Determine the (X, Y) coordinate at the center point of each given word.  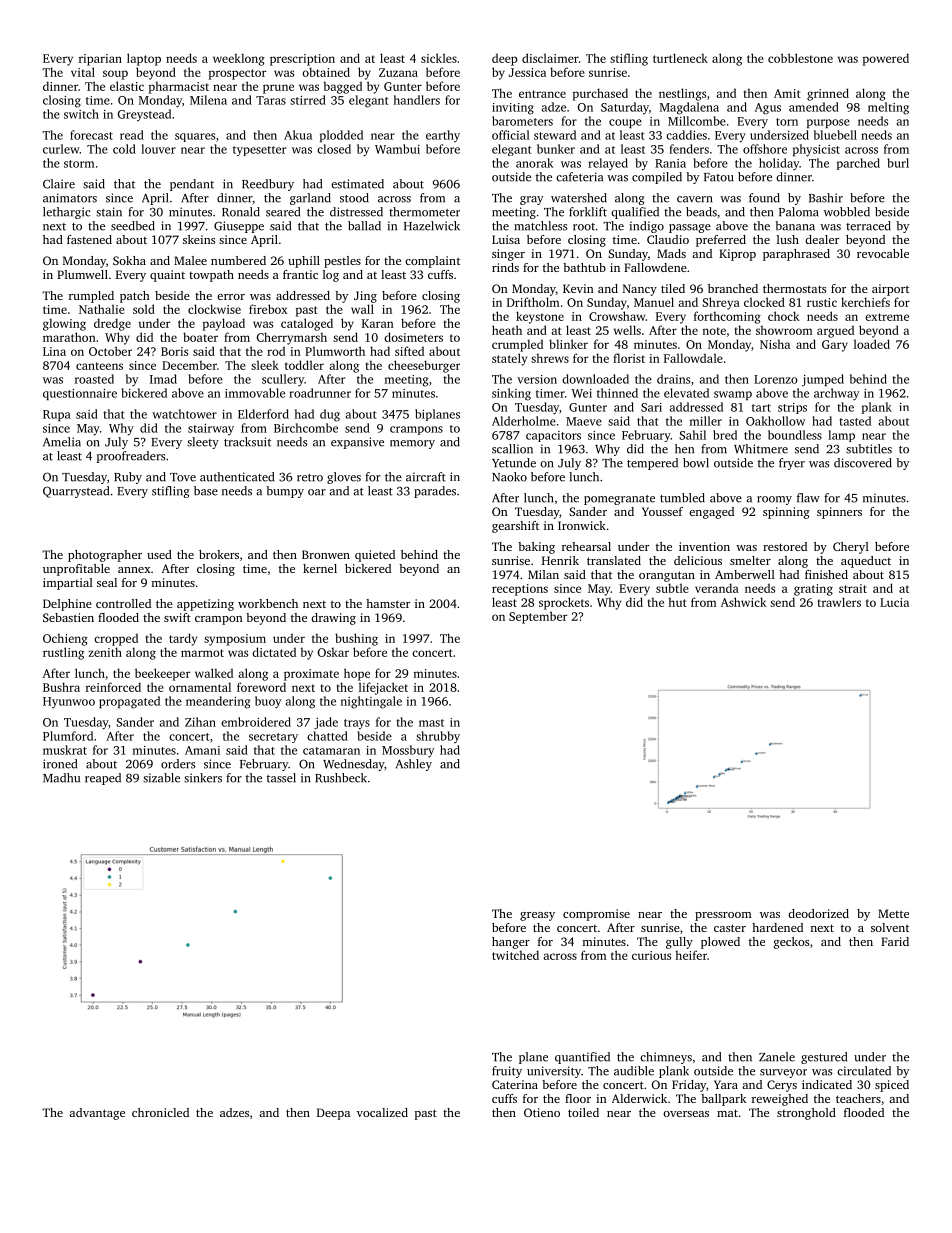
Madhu (61, 778)
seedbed (133, 226)
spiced (892, 1086)
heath (507, 330)
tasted (855, 421)
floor (578, 1098)
